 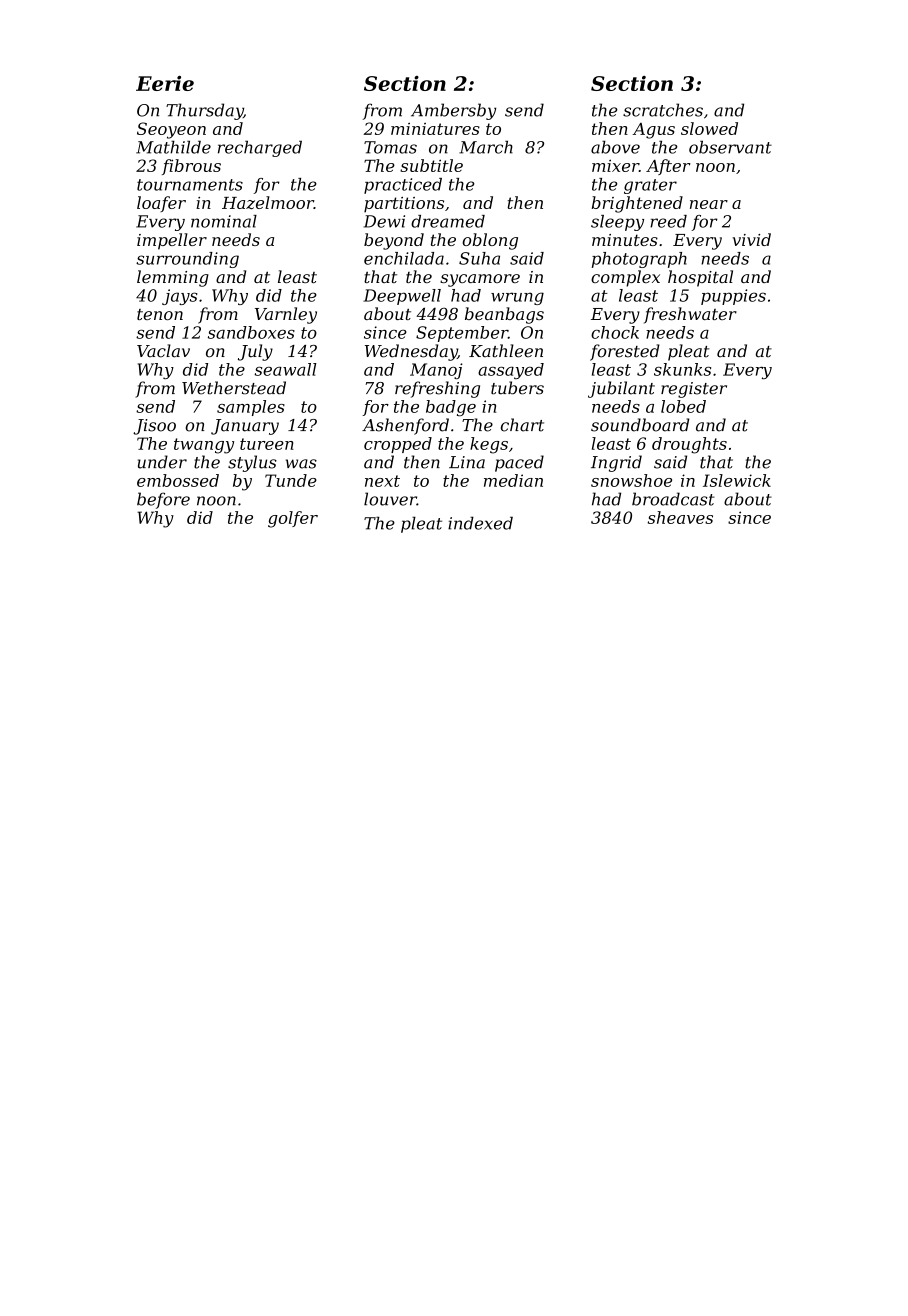 I want to click on Hazelmoor, so click(x=268, y=203).
